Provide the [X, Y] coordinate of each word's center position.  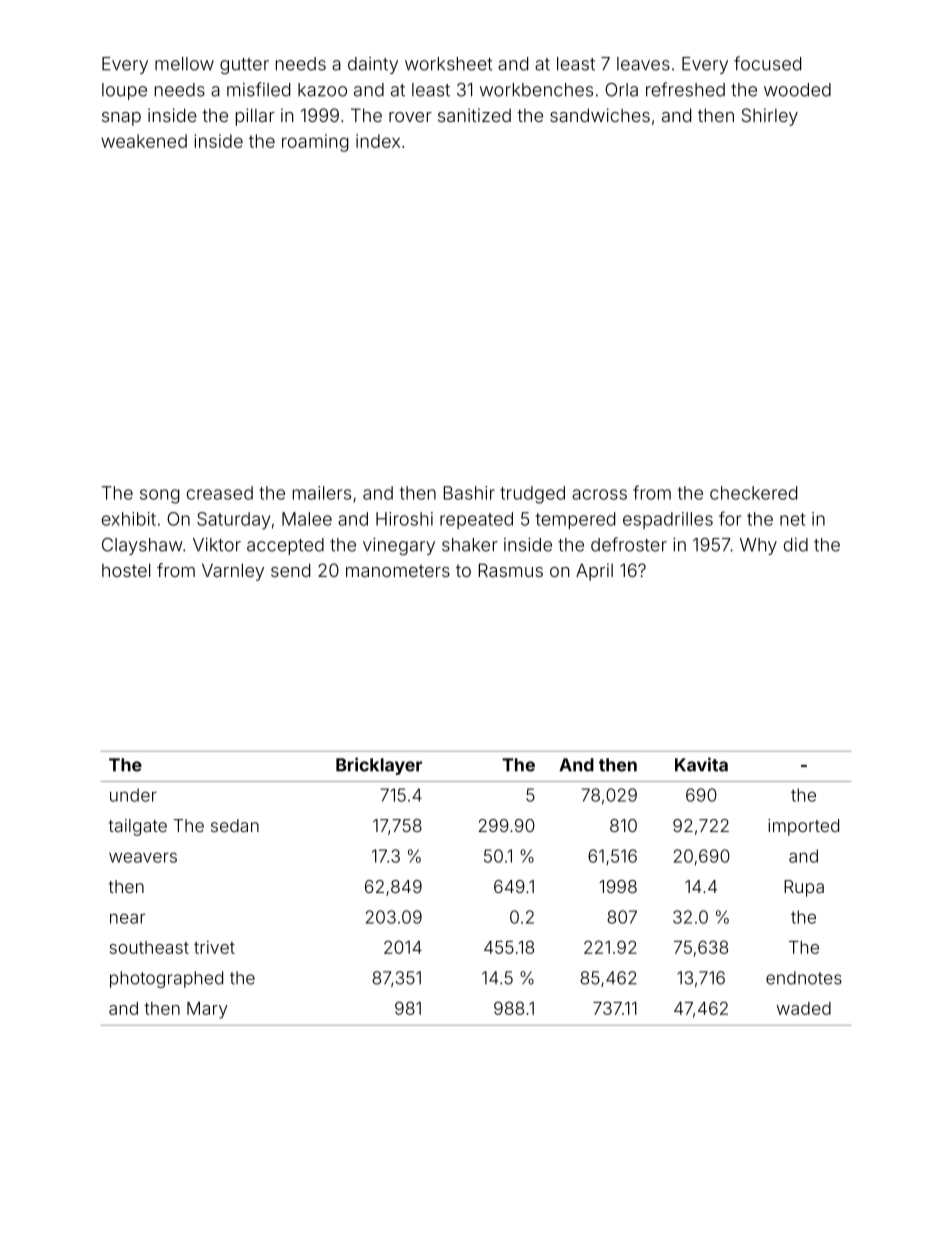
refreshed [685, 89]
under [133, 795]
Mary [207, 1010]
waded [804, 1008]
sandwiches [600, 115]
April [594, 572]
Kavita [701, 764]
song [159, 496]
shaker [470, 545]
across [599, 494]
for [730, 518]
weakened [144, 141]
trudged [532, 495]
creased [220, 493]
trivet [214, 947]
